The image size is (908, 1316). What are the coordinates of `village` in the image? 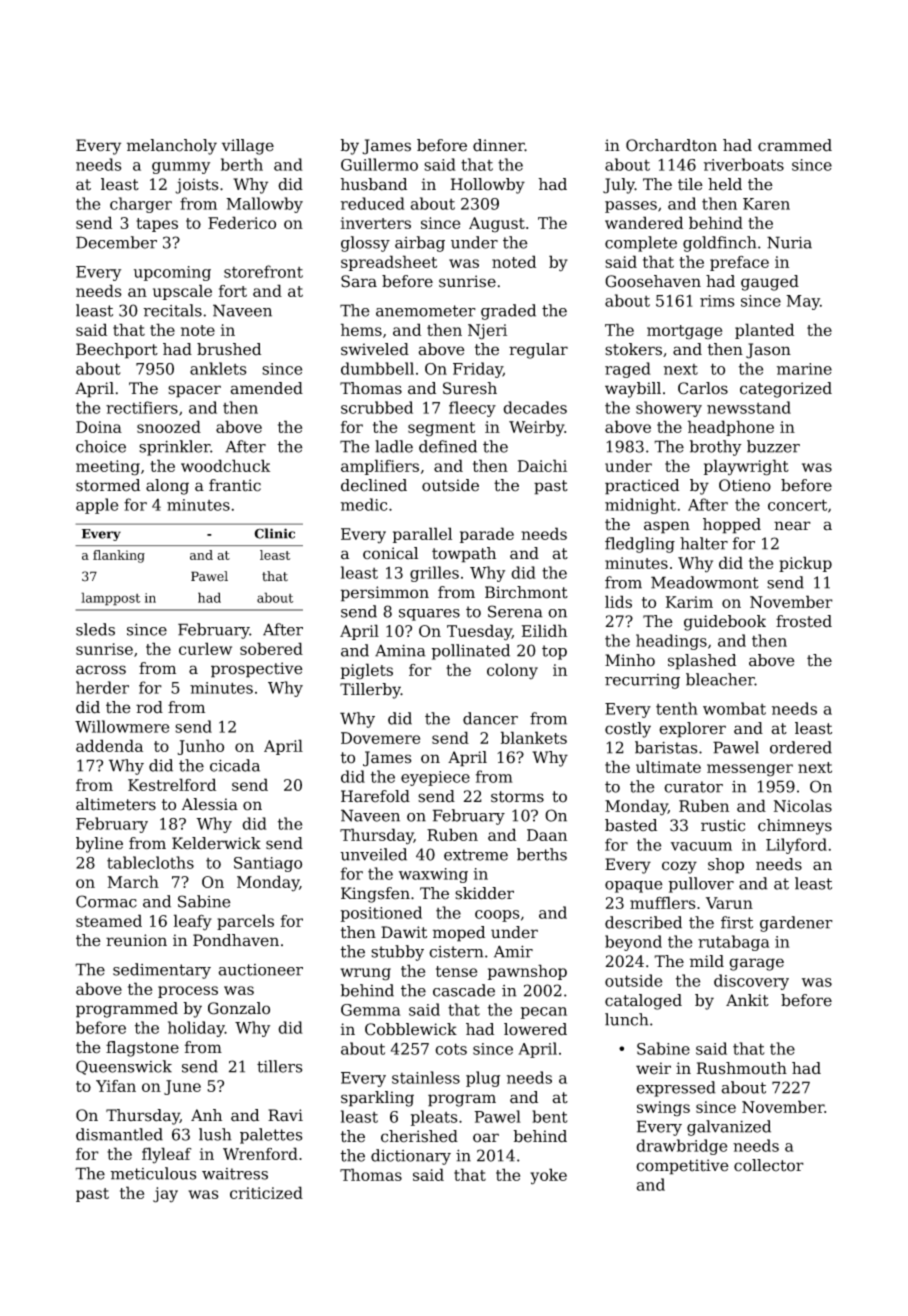 It's located at (248, 147).
